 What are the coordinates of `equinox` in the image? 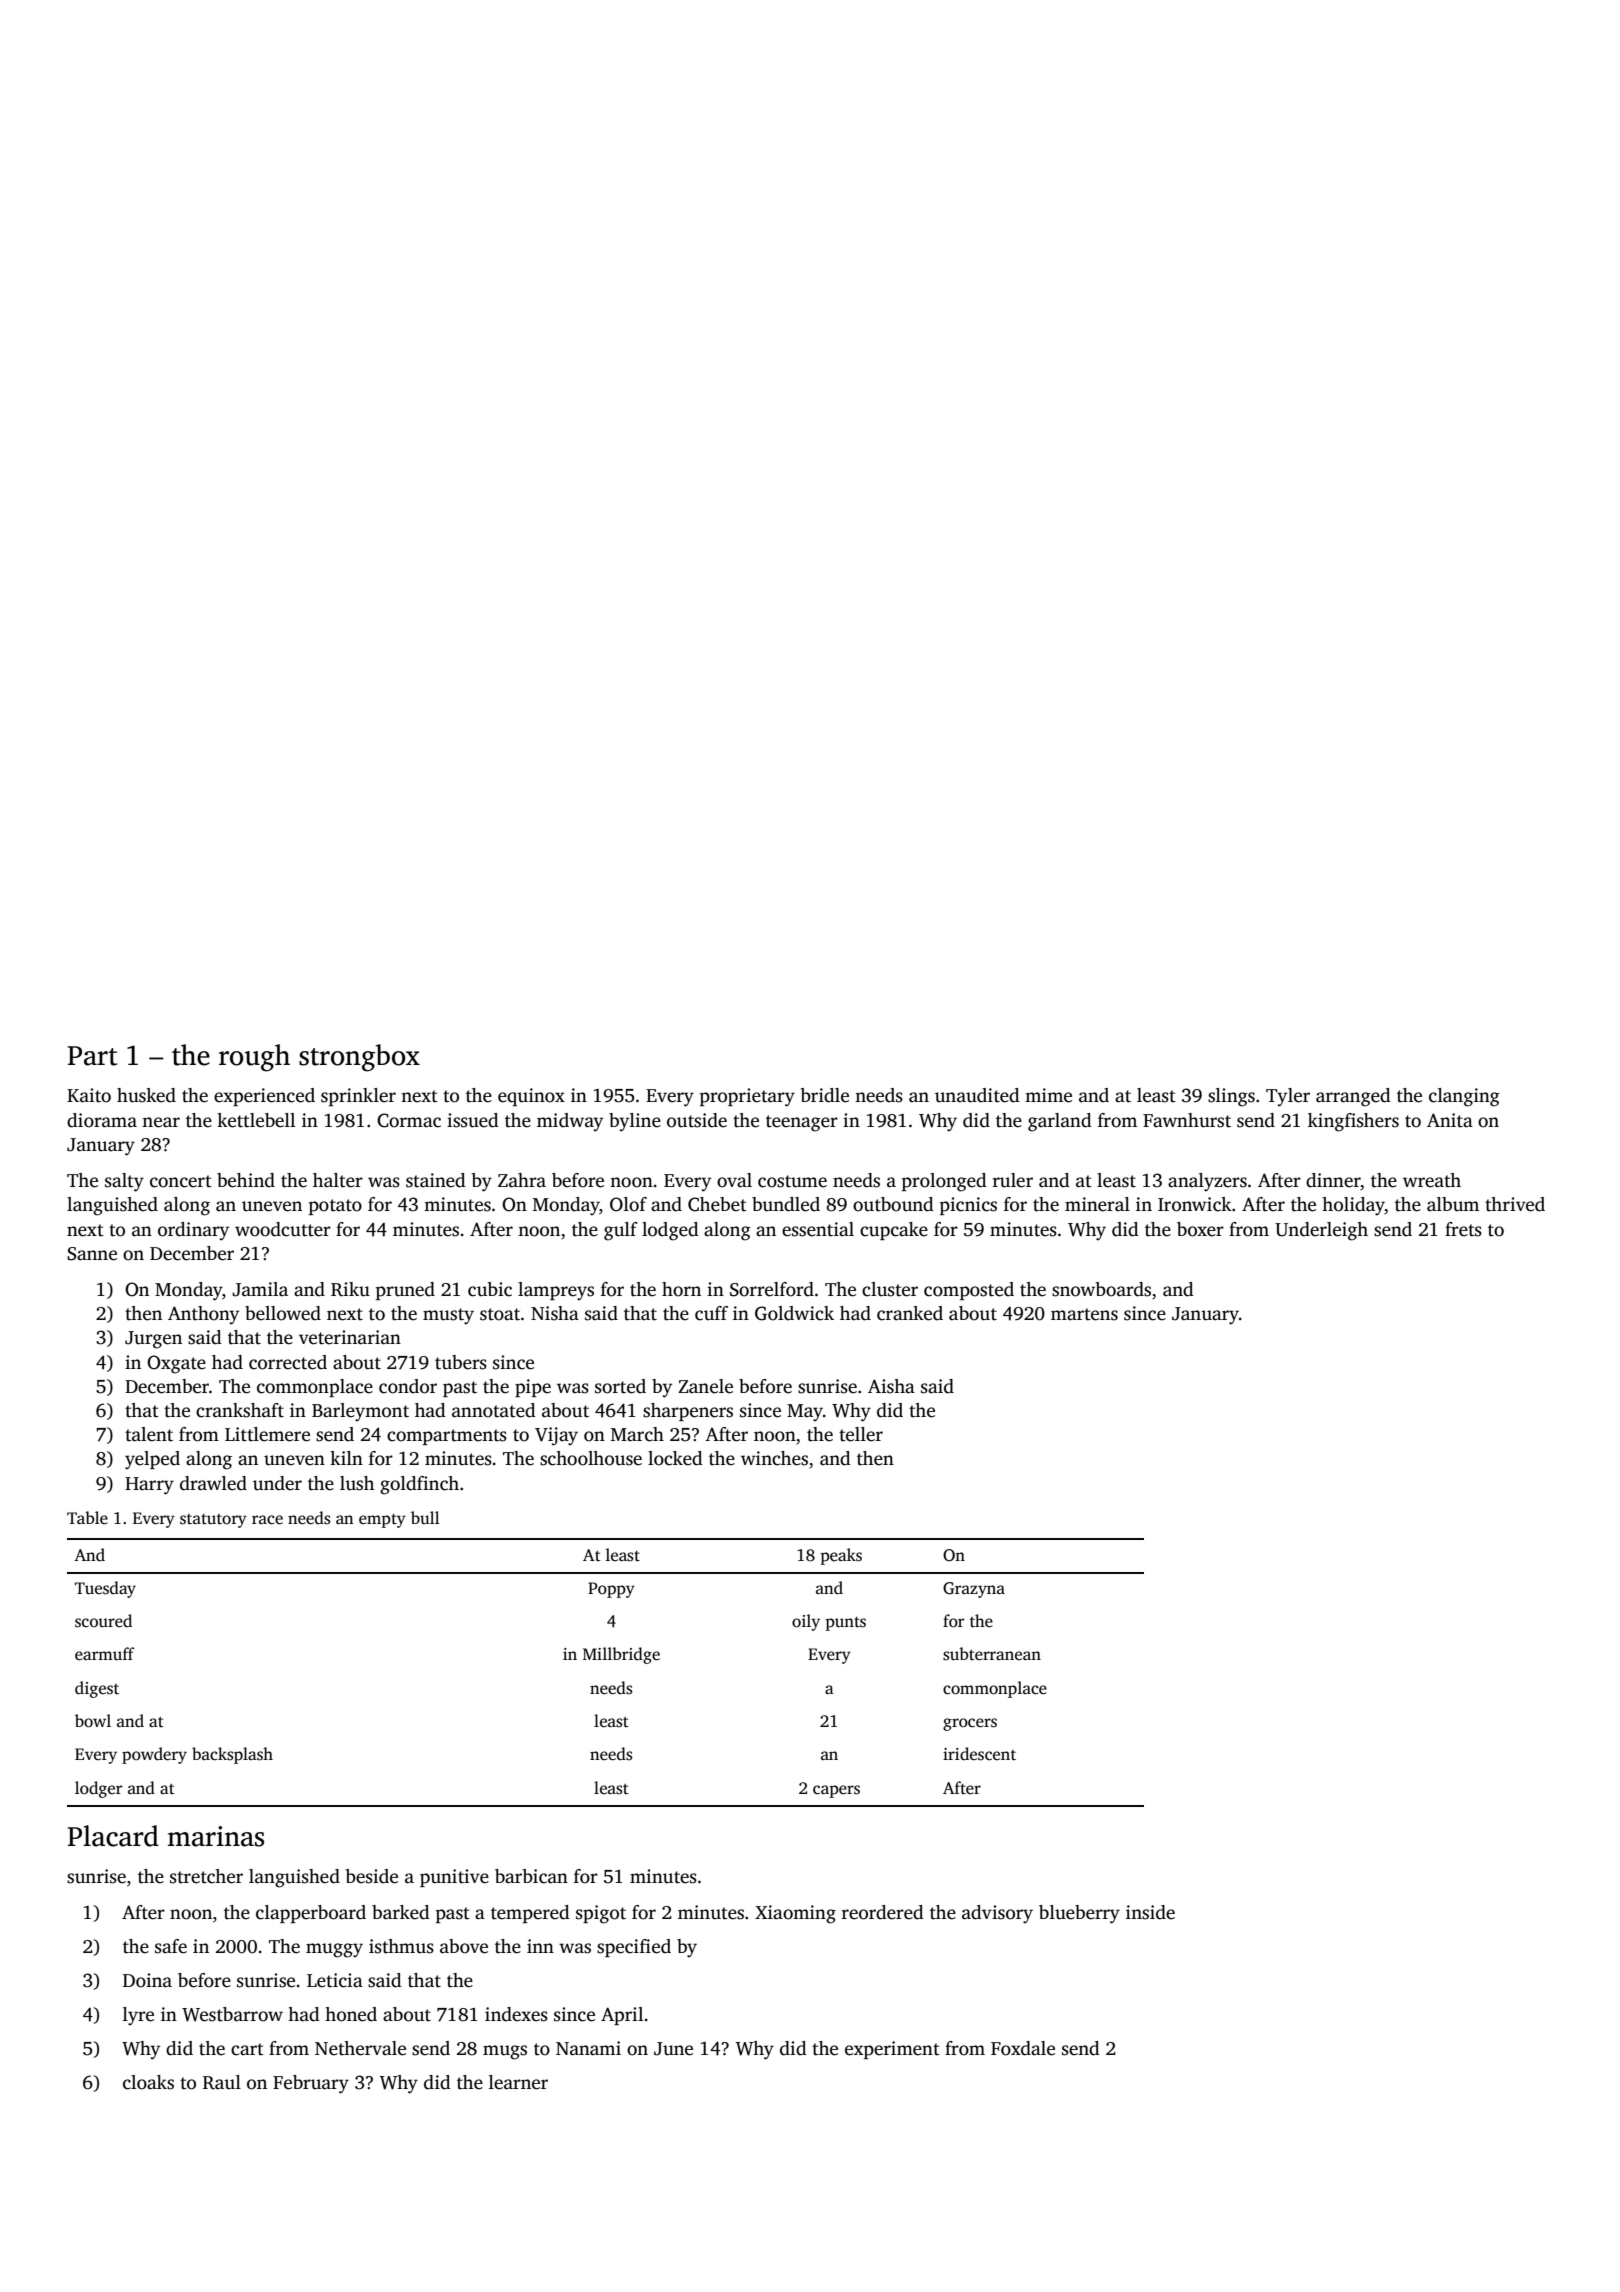 It's located at (531, 1097).
